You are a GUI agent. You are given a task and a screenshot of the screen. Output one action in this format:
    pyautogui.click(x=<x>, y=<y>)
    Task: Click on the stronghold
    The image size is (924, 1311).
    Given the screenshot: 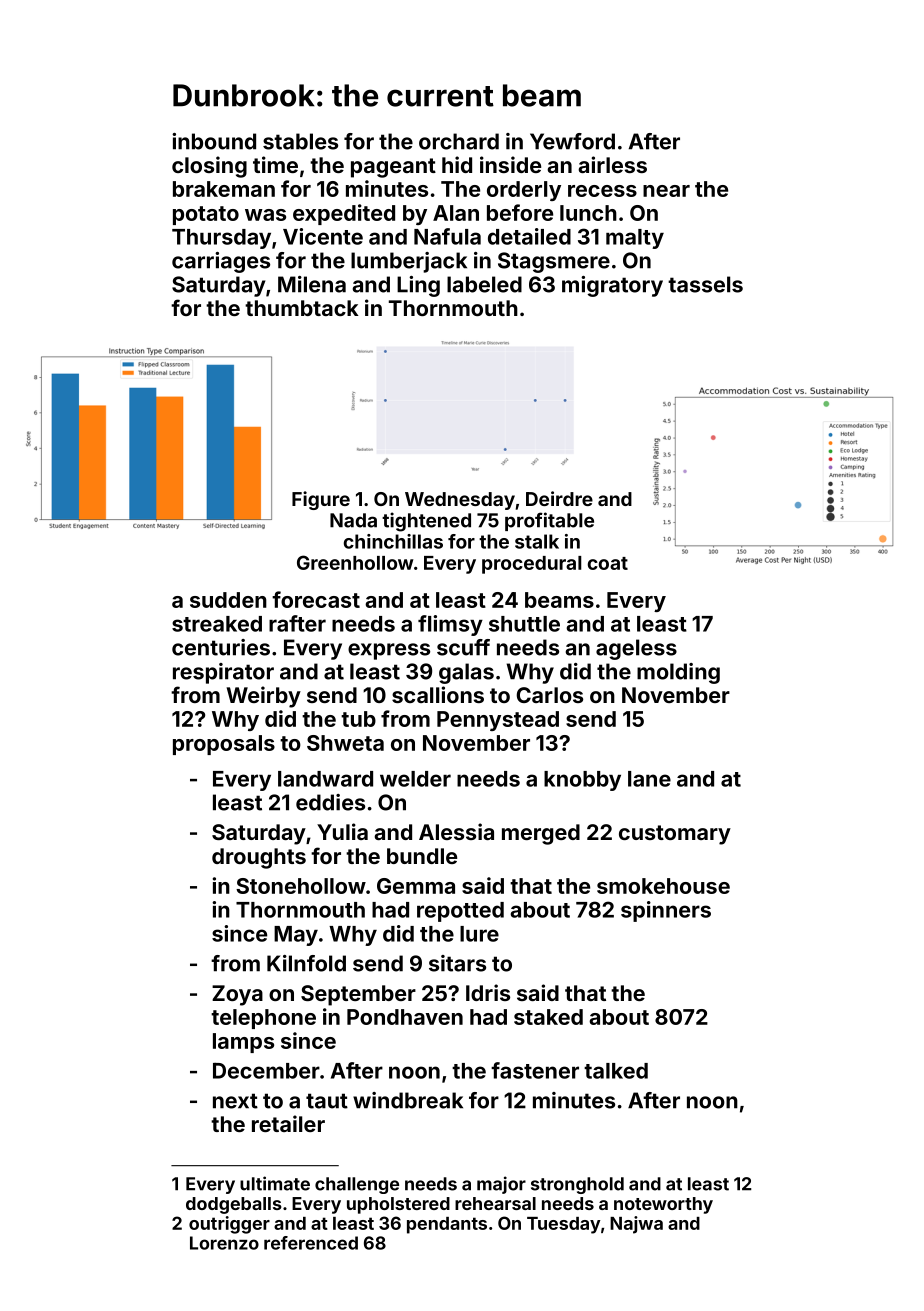 What is the action you would take?
    pyautogui.click(x=577, y=1185)
